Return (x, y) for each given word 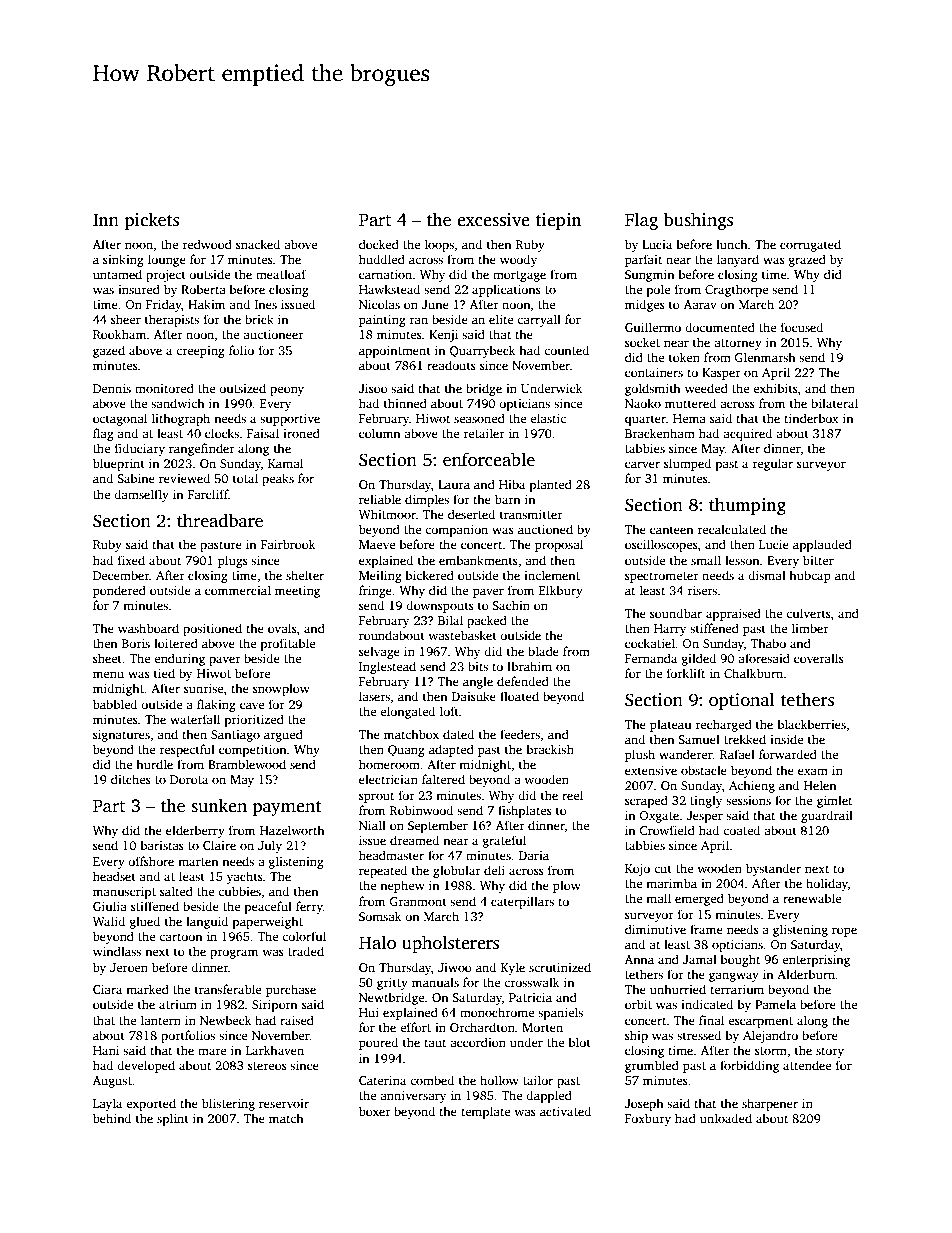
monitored (164, 388)
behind (112, 1118)
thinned (405, 403)
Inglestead (387, 667)
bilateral (834, 403)
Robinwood (421, 810)
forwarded (788, 754)
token (684, 357)
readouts (451, 365)
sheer (126, 319)
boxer (375, 1111)
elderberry (195, 831)
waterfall (195, 719)
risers (702, 590)
